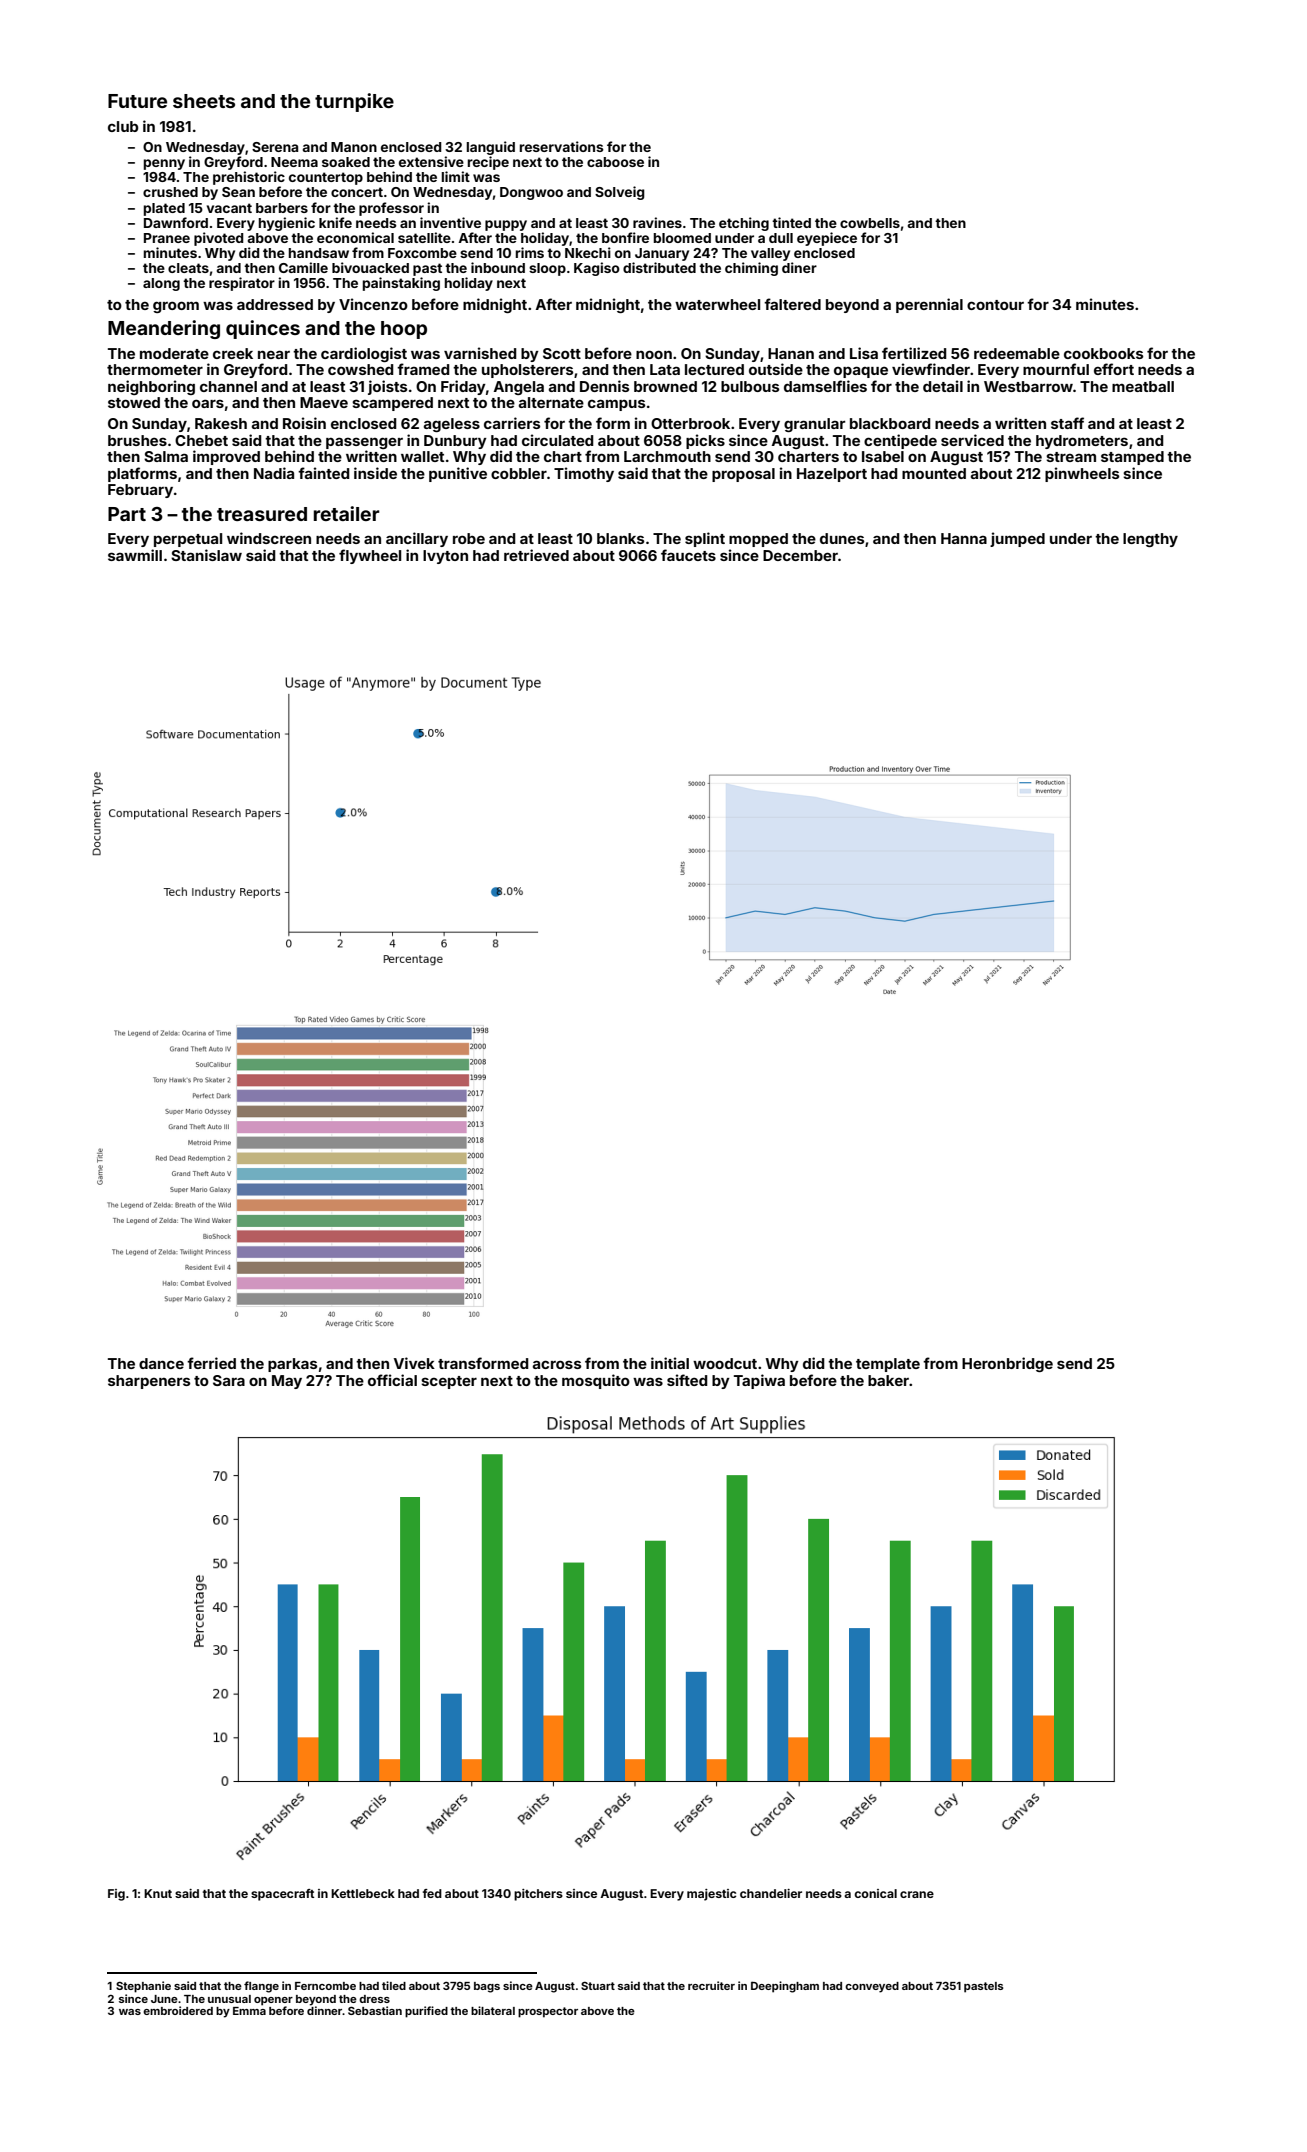 This screenshot has height=2152, width=1307. I want to click on Future, so click(137, 101).
